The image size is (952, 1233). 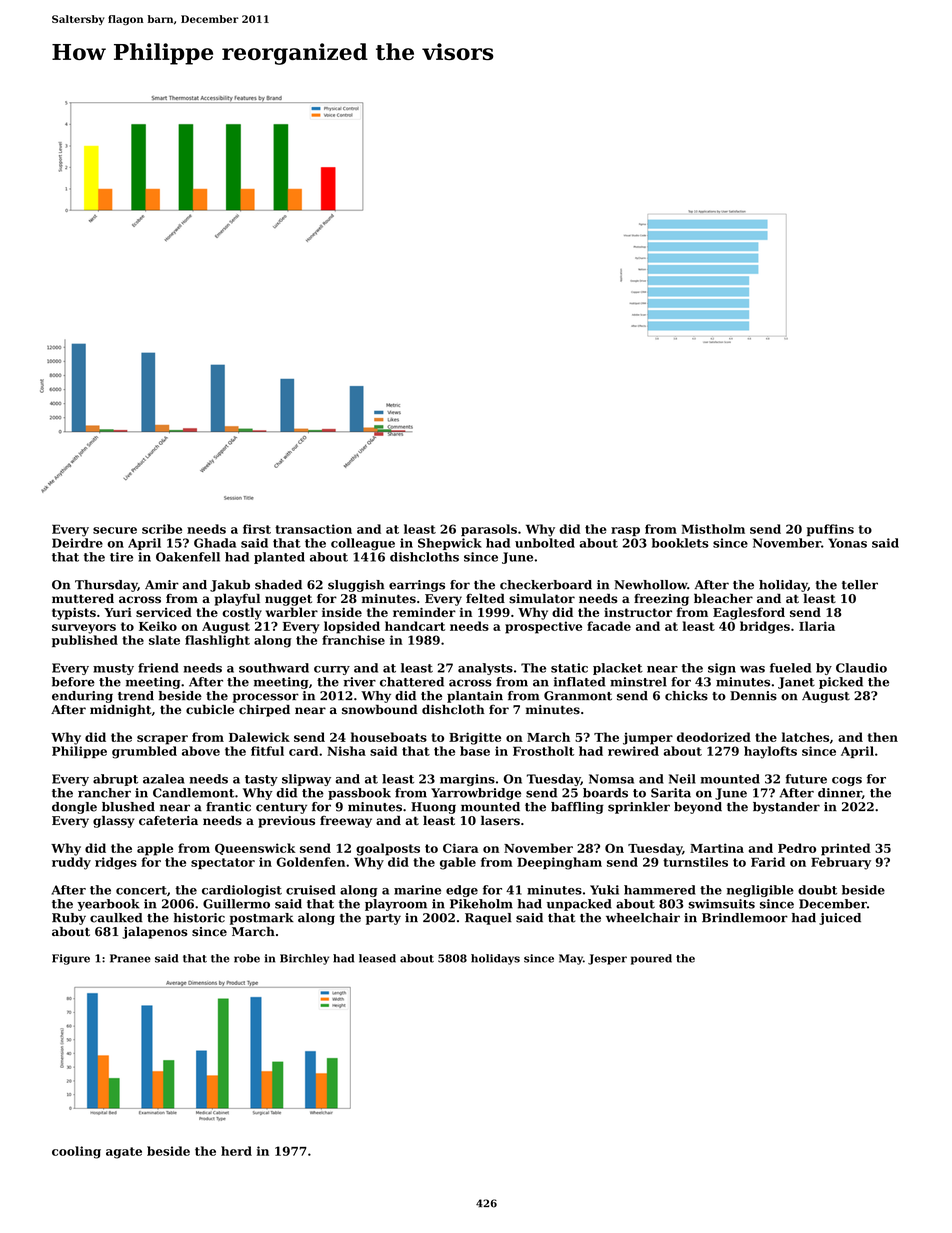 What do you see at coordinates (236, 1151) in the screenshot?
I see `herd` at bounding box center [236, 1151].
